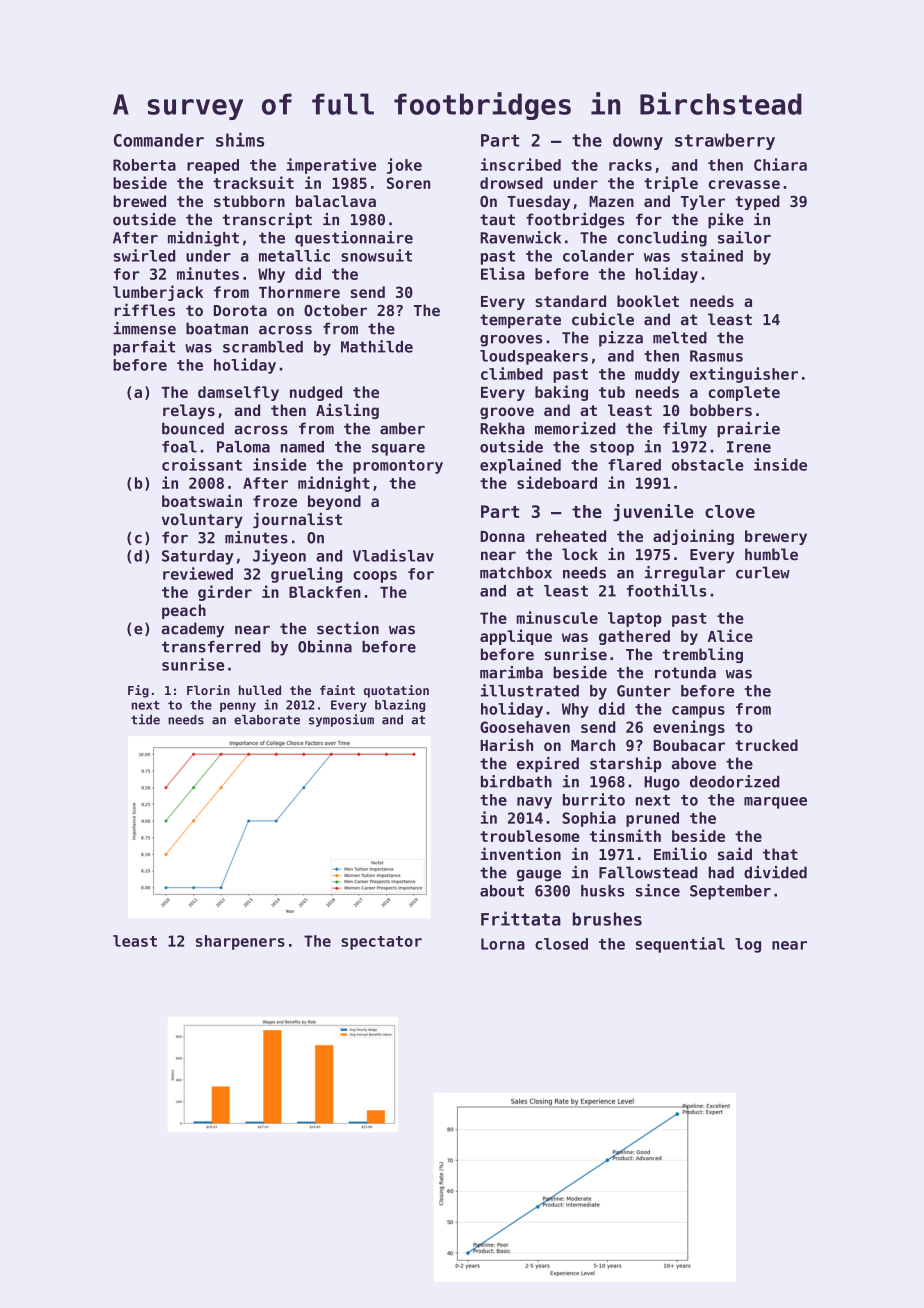  Describe the element at coordinates (404, 166) in the document. I see `joke` at that location.
